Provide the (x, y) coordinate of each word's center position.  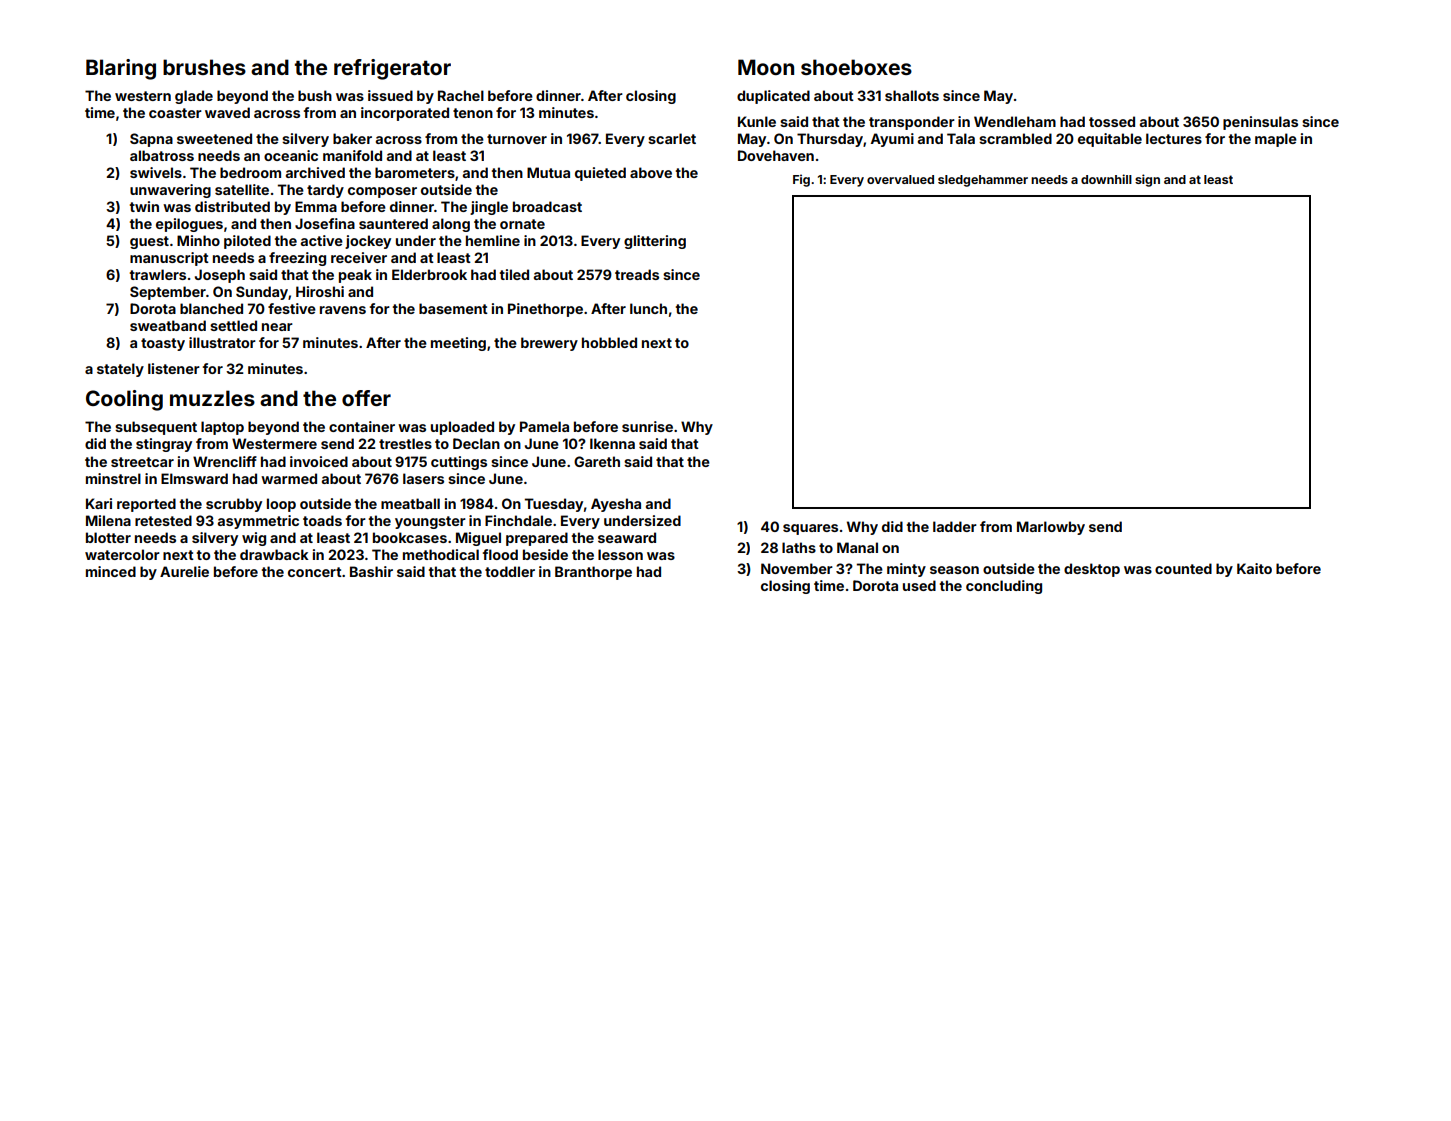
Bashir (371, 571)
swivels (156, 172)
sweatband (168, 325)
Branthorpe (593, 573)
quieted (600, 174)
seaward (627, 537)
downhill (1106, 179)
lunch (648, 308)
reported (146, 505)
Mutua (548, 172)
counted (1183, 568)
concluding (1004, 587)
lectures (1174, 138)
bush (315, 95)
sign (1147, 180)
